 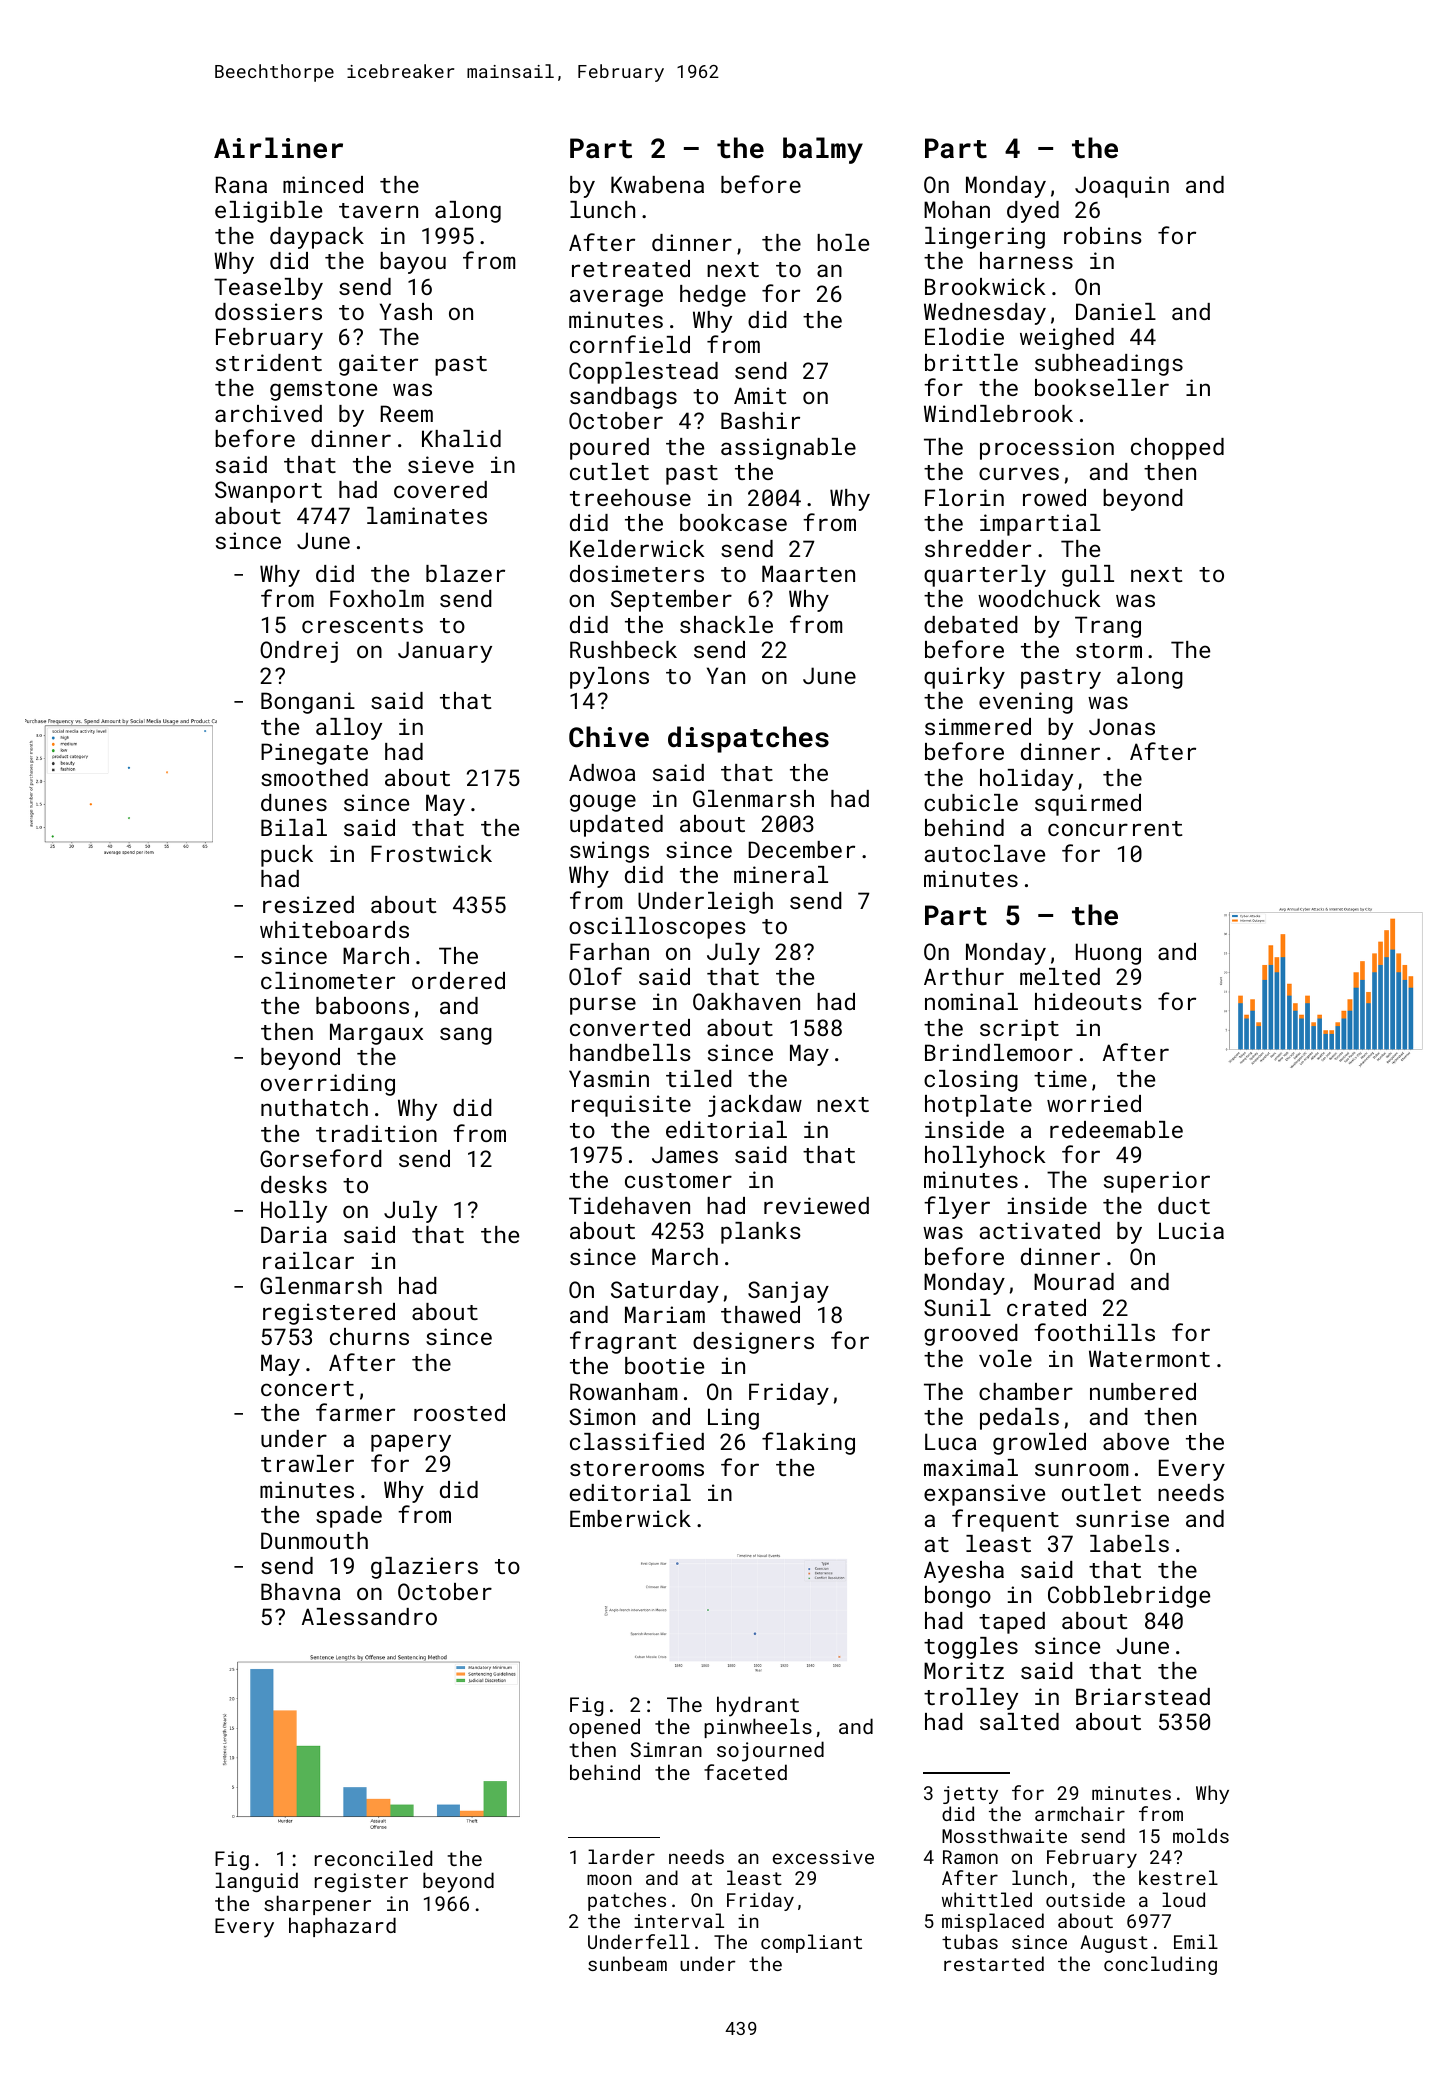 What do you see at coordinates (630, 1518) in the document?
I see `Emberwick` at bounding box center [630, 1518].
